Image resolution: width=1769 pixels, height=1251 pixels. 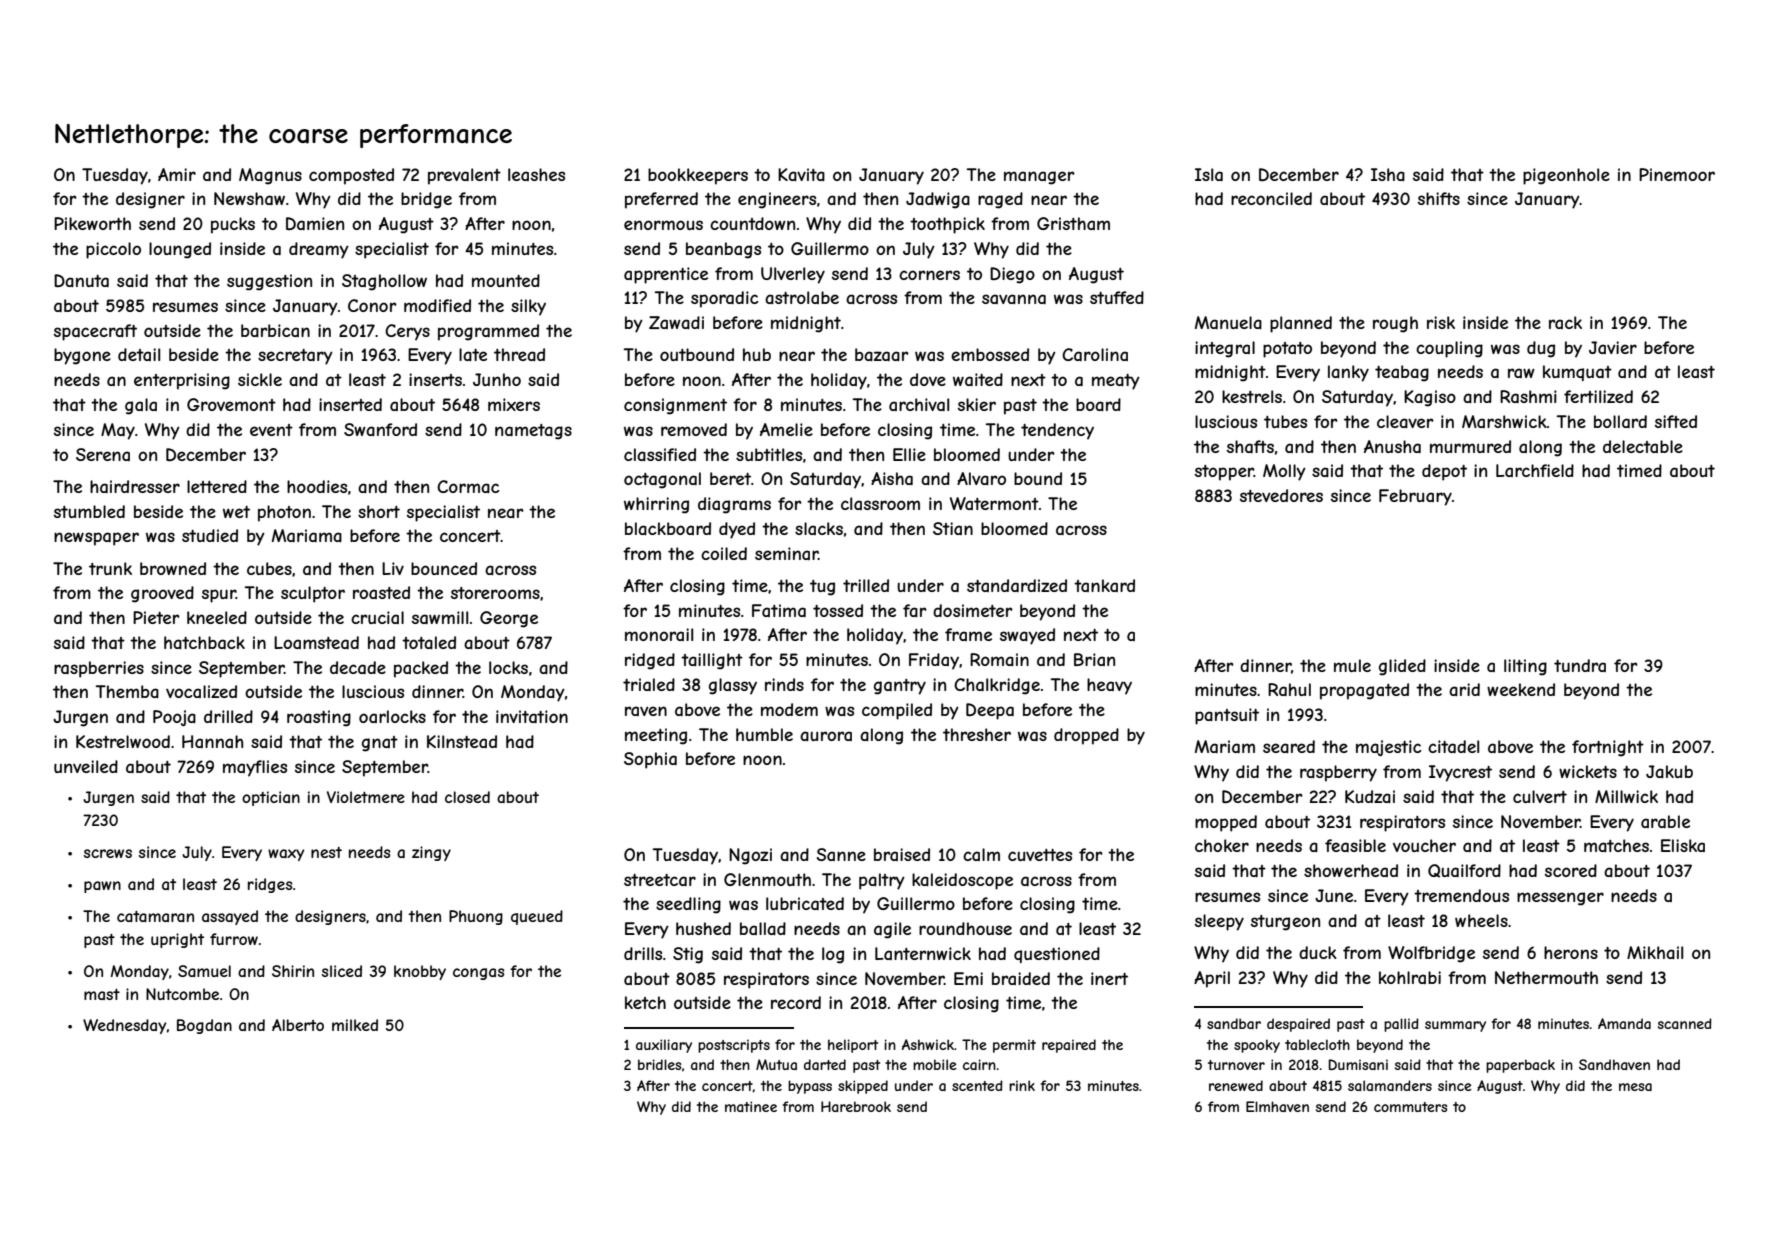 What do you see at coordinates (1580, 665) in the screenshot?
I see `tundra` at bounding box center [1580, 665].
